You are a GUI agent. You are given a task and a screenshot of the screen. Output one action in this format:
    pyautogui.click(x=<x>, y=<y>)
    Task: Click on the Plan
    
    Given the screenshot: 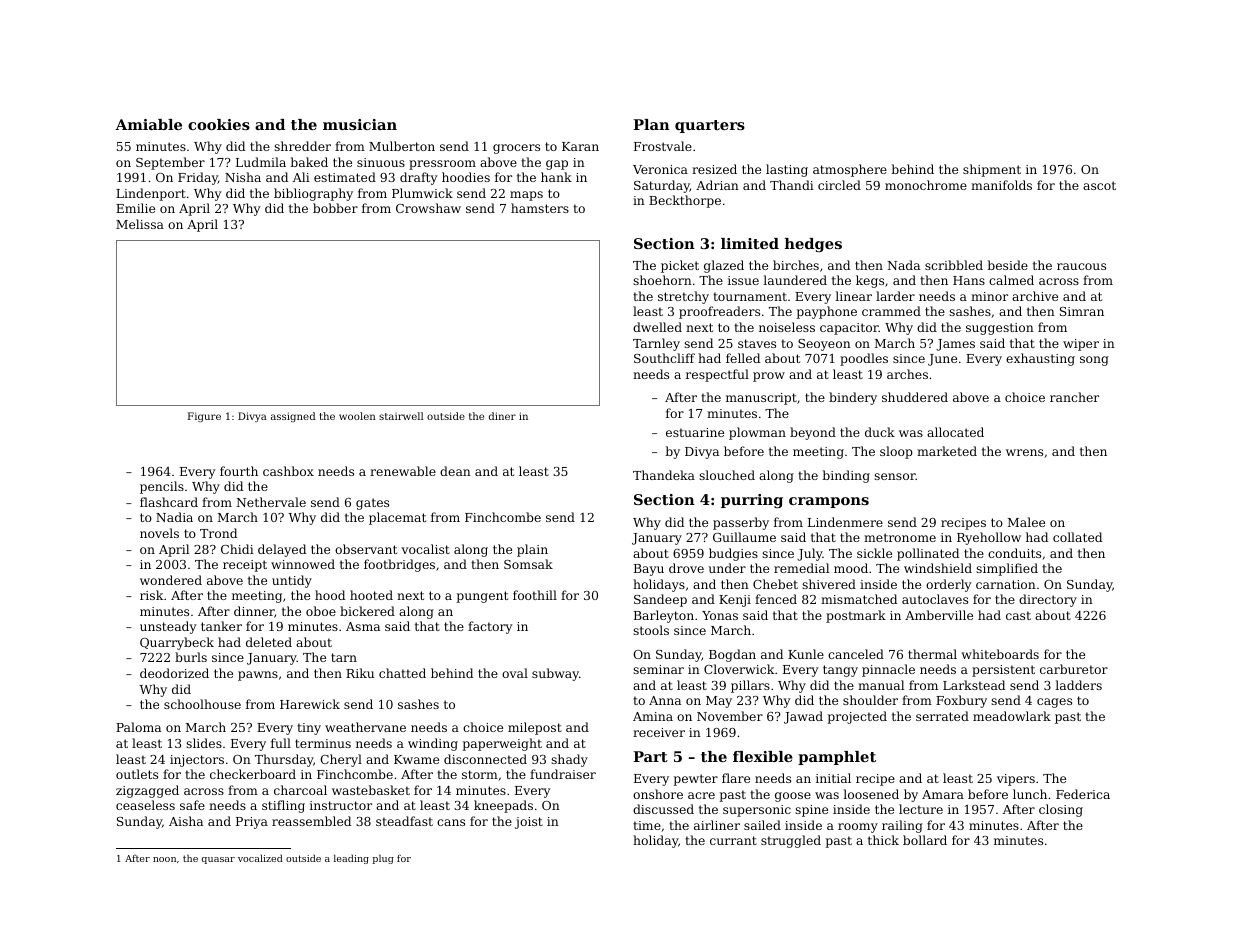 What is the action you would take?
    pyautogui.click(x=651, y=124)
